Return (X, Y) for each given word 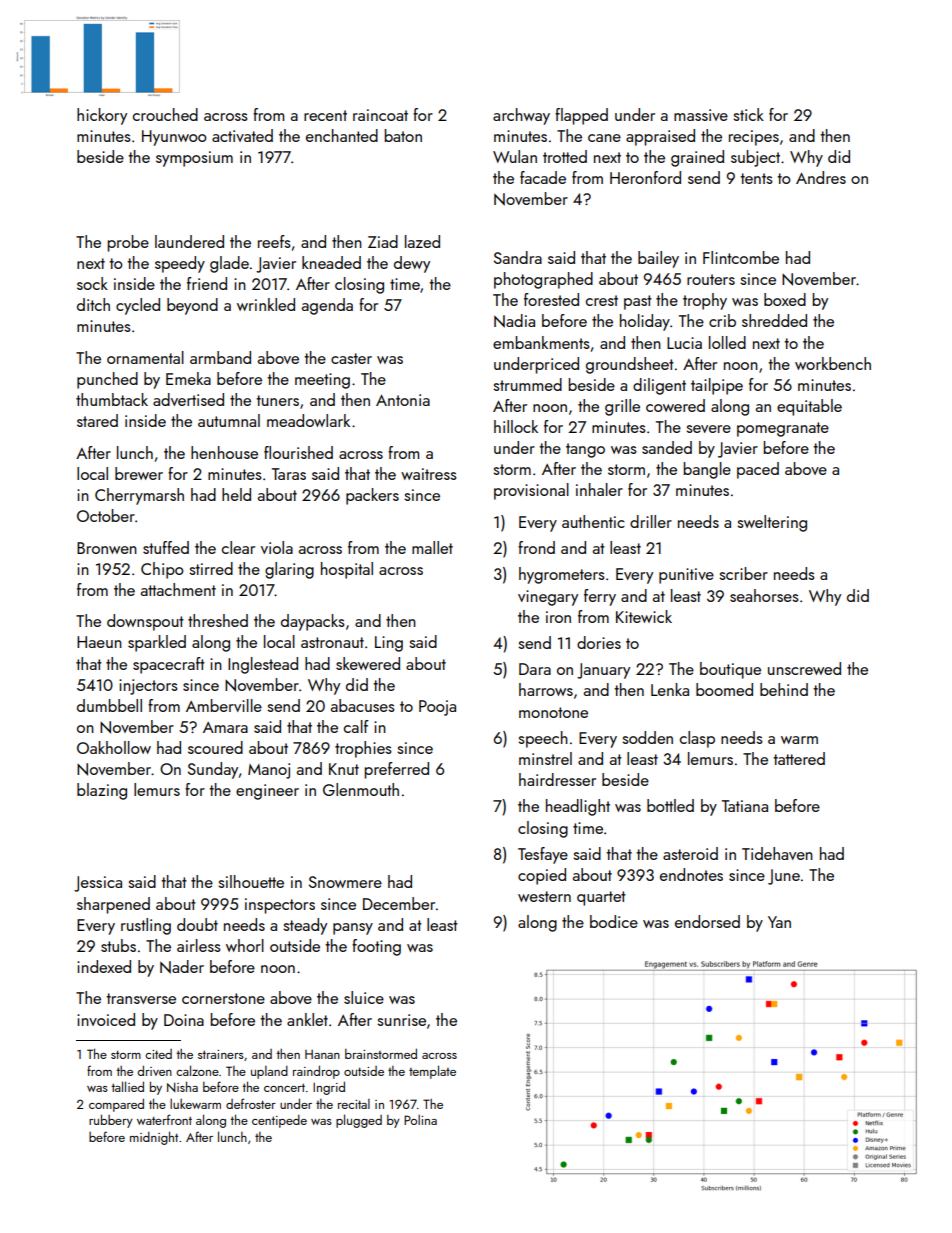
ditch (93, 304)
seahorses (764, 595)
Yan (779, 922)
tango (585, 450)
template (432, 1072)
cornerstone (223, 998)
